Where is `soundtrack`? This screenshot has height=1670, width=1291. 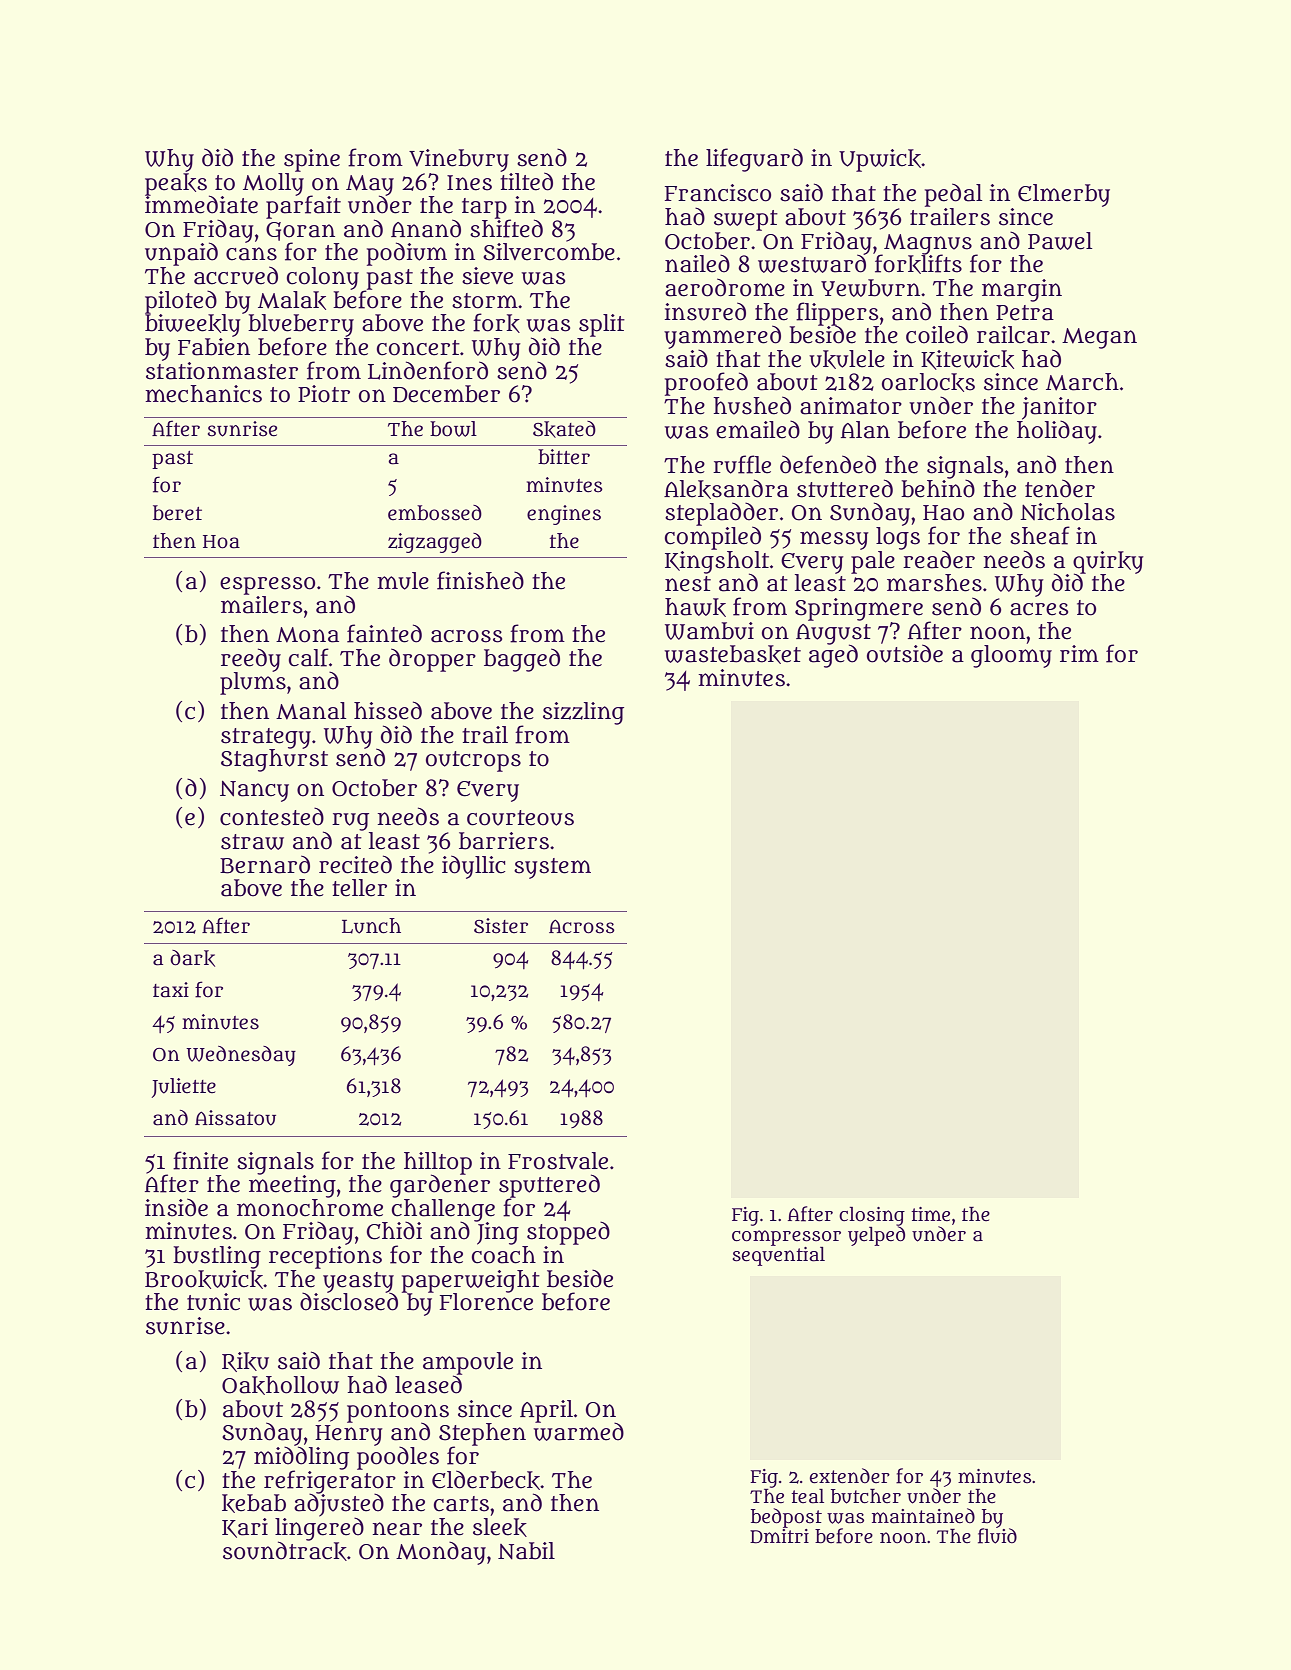
soundtrack is located at coordinates (285, 1551).
